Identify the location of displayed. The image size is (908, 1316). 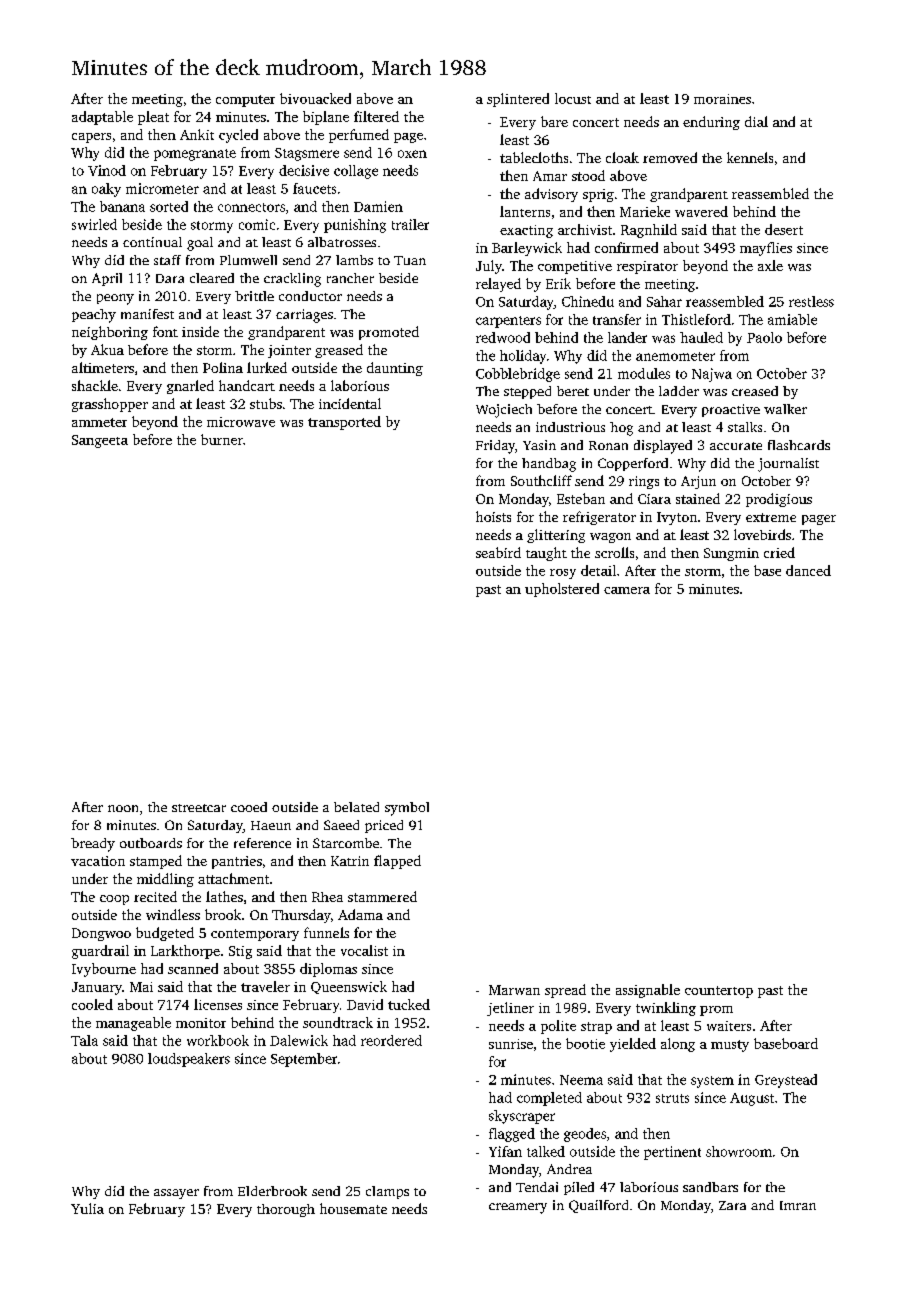
(663, 447).
